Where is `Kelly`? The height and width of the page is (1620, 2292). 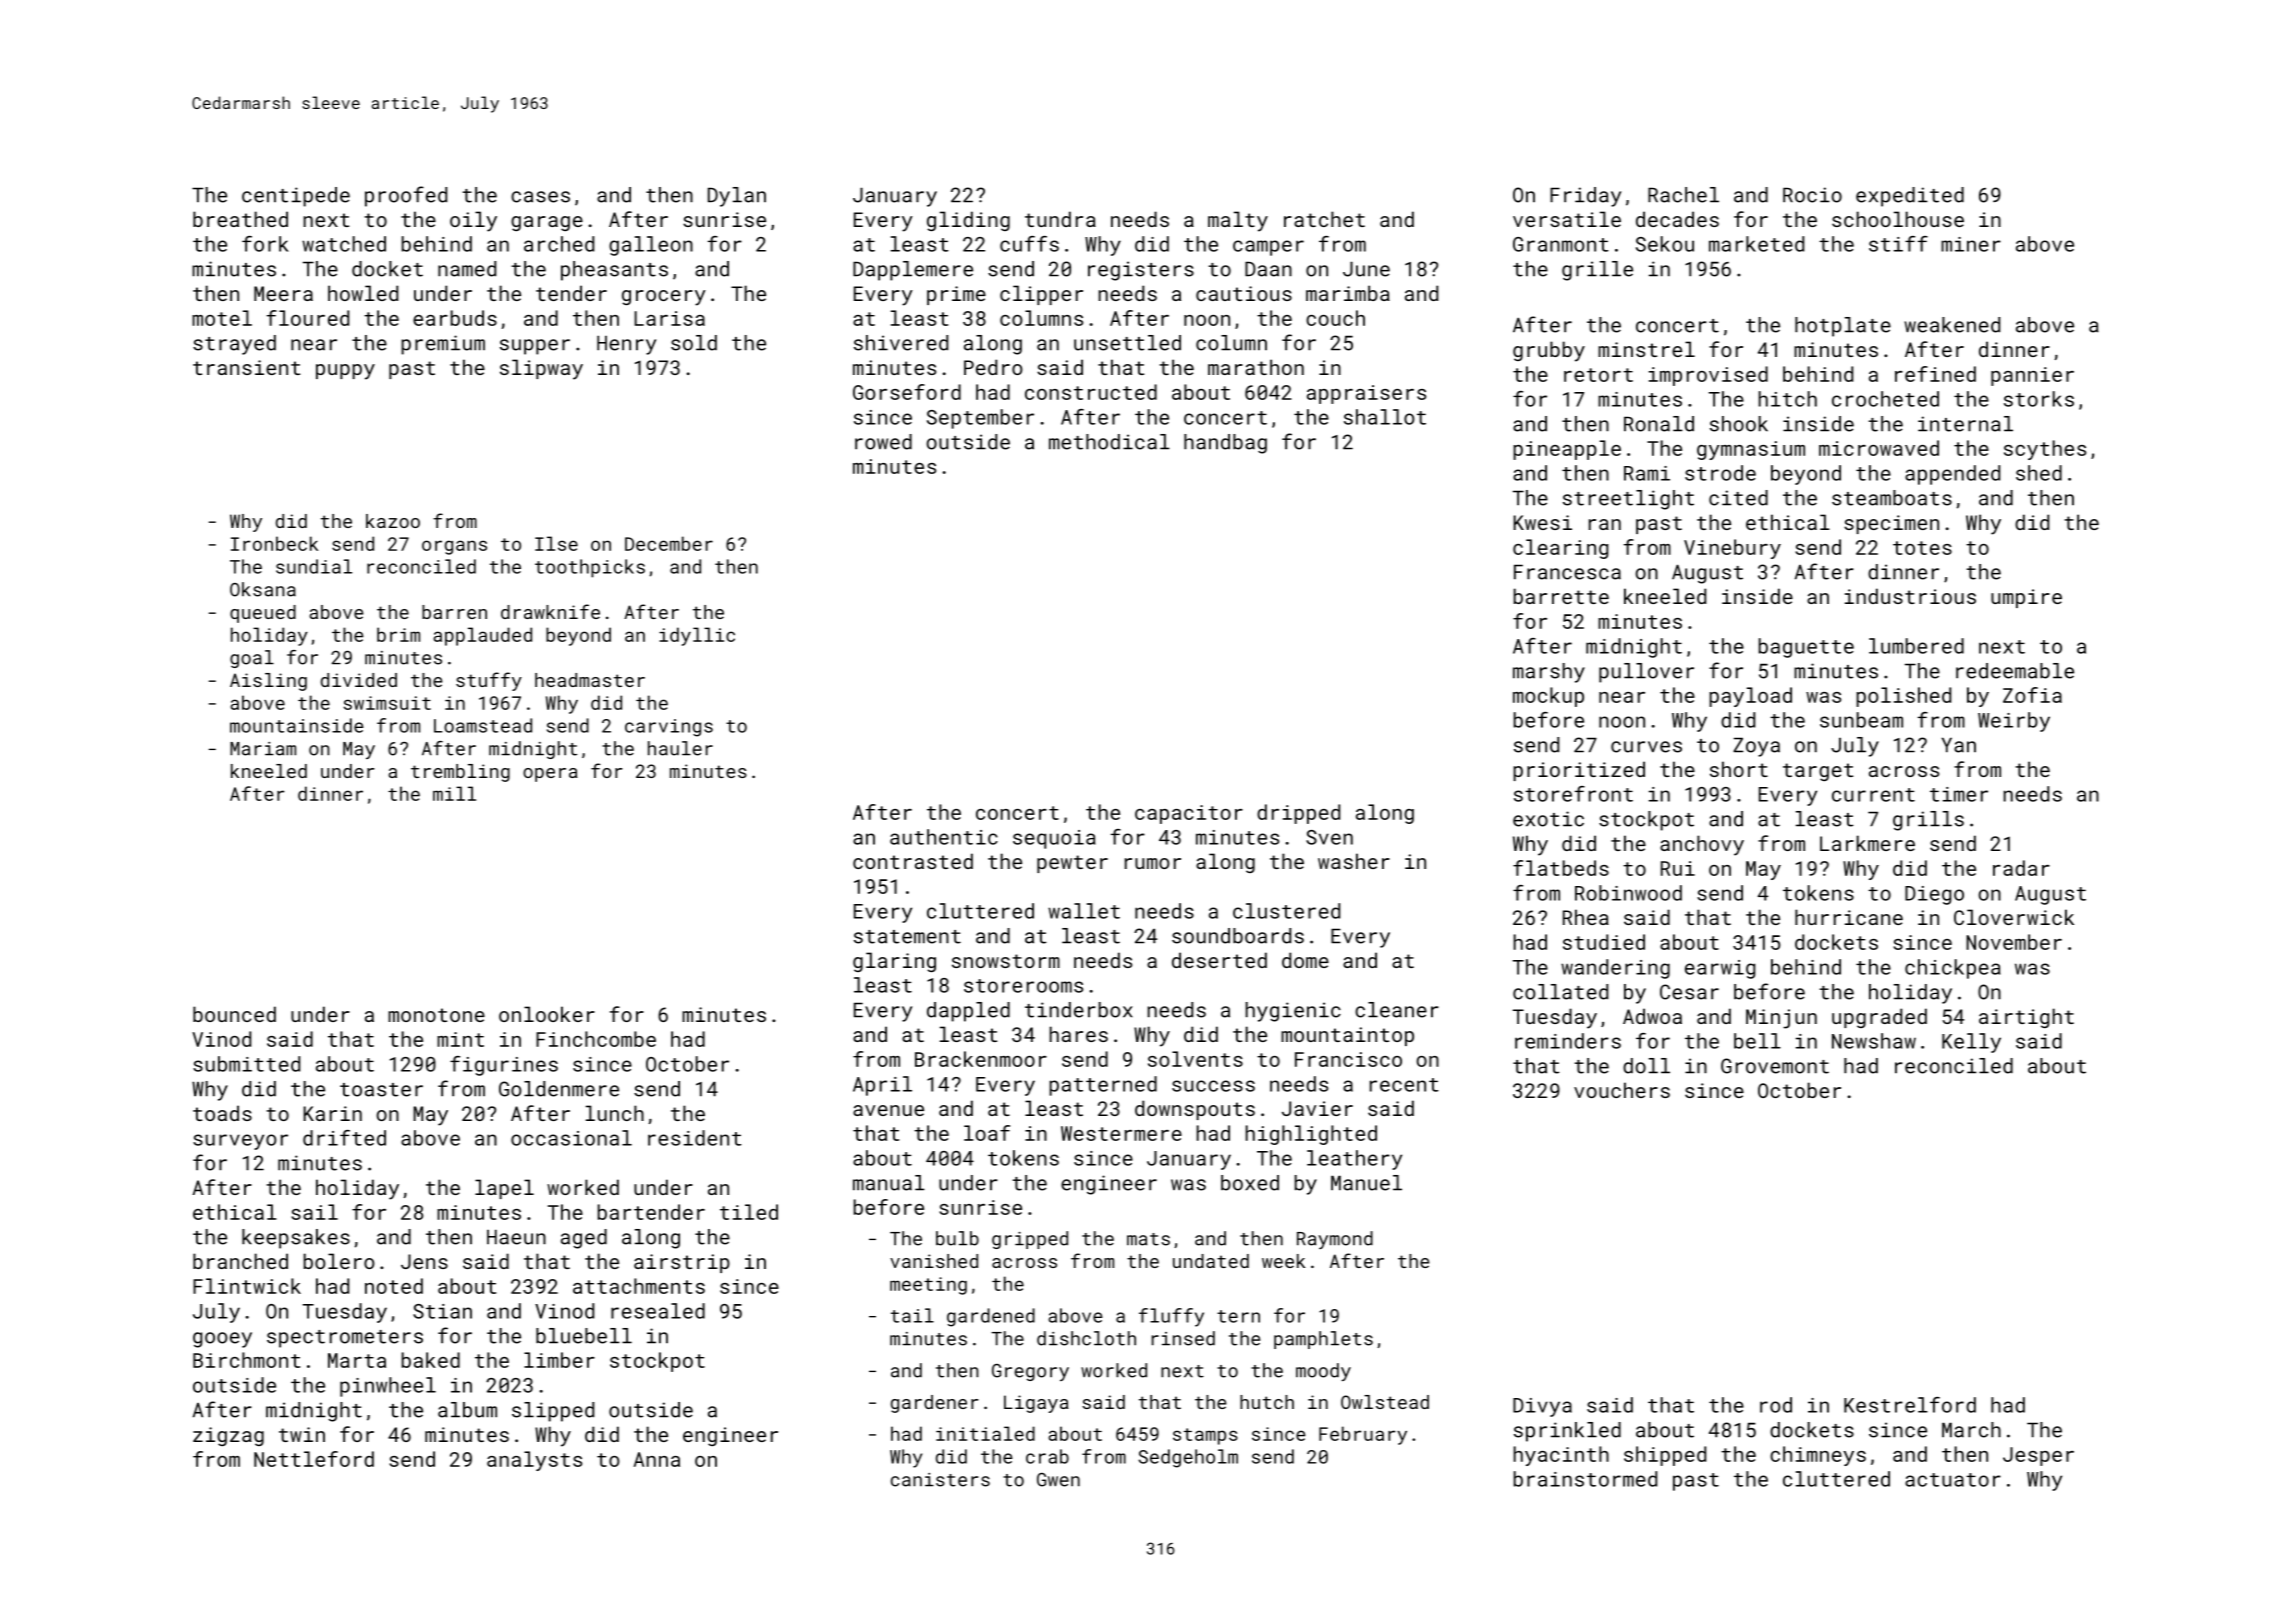 Kelly is located at coordinates (1971, 1043).
